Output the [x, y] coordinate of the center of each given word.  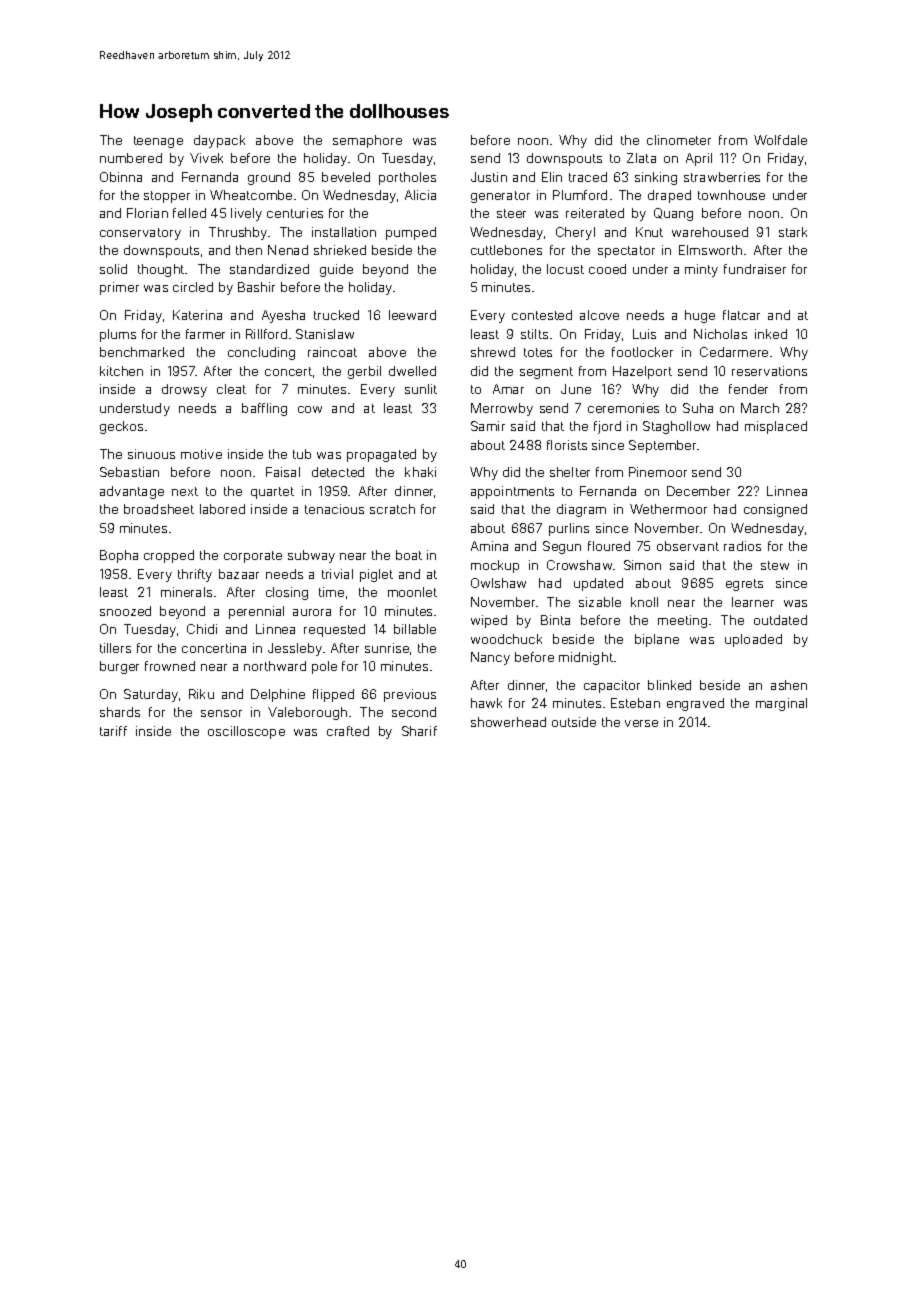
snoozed [125, 611]
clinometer [679, 140]
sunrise [387, 648]
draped [669, 196]
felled [189, 213]
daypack [219, 141]
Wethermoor [668, 509]
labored [222, 509]
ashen [789, 685]
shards [120, 712]
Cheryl [575, 233]
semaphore [367, 141]
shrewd [493, 352]
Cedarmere [734, 352]
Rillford [266, 334]
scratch [392, 509]
